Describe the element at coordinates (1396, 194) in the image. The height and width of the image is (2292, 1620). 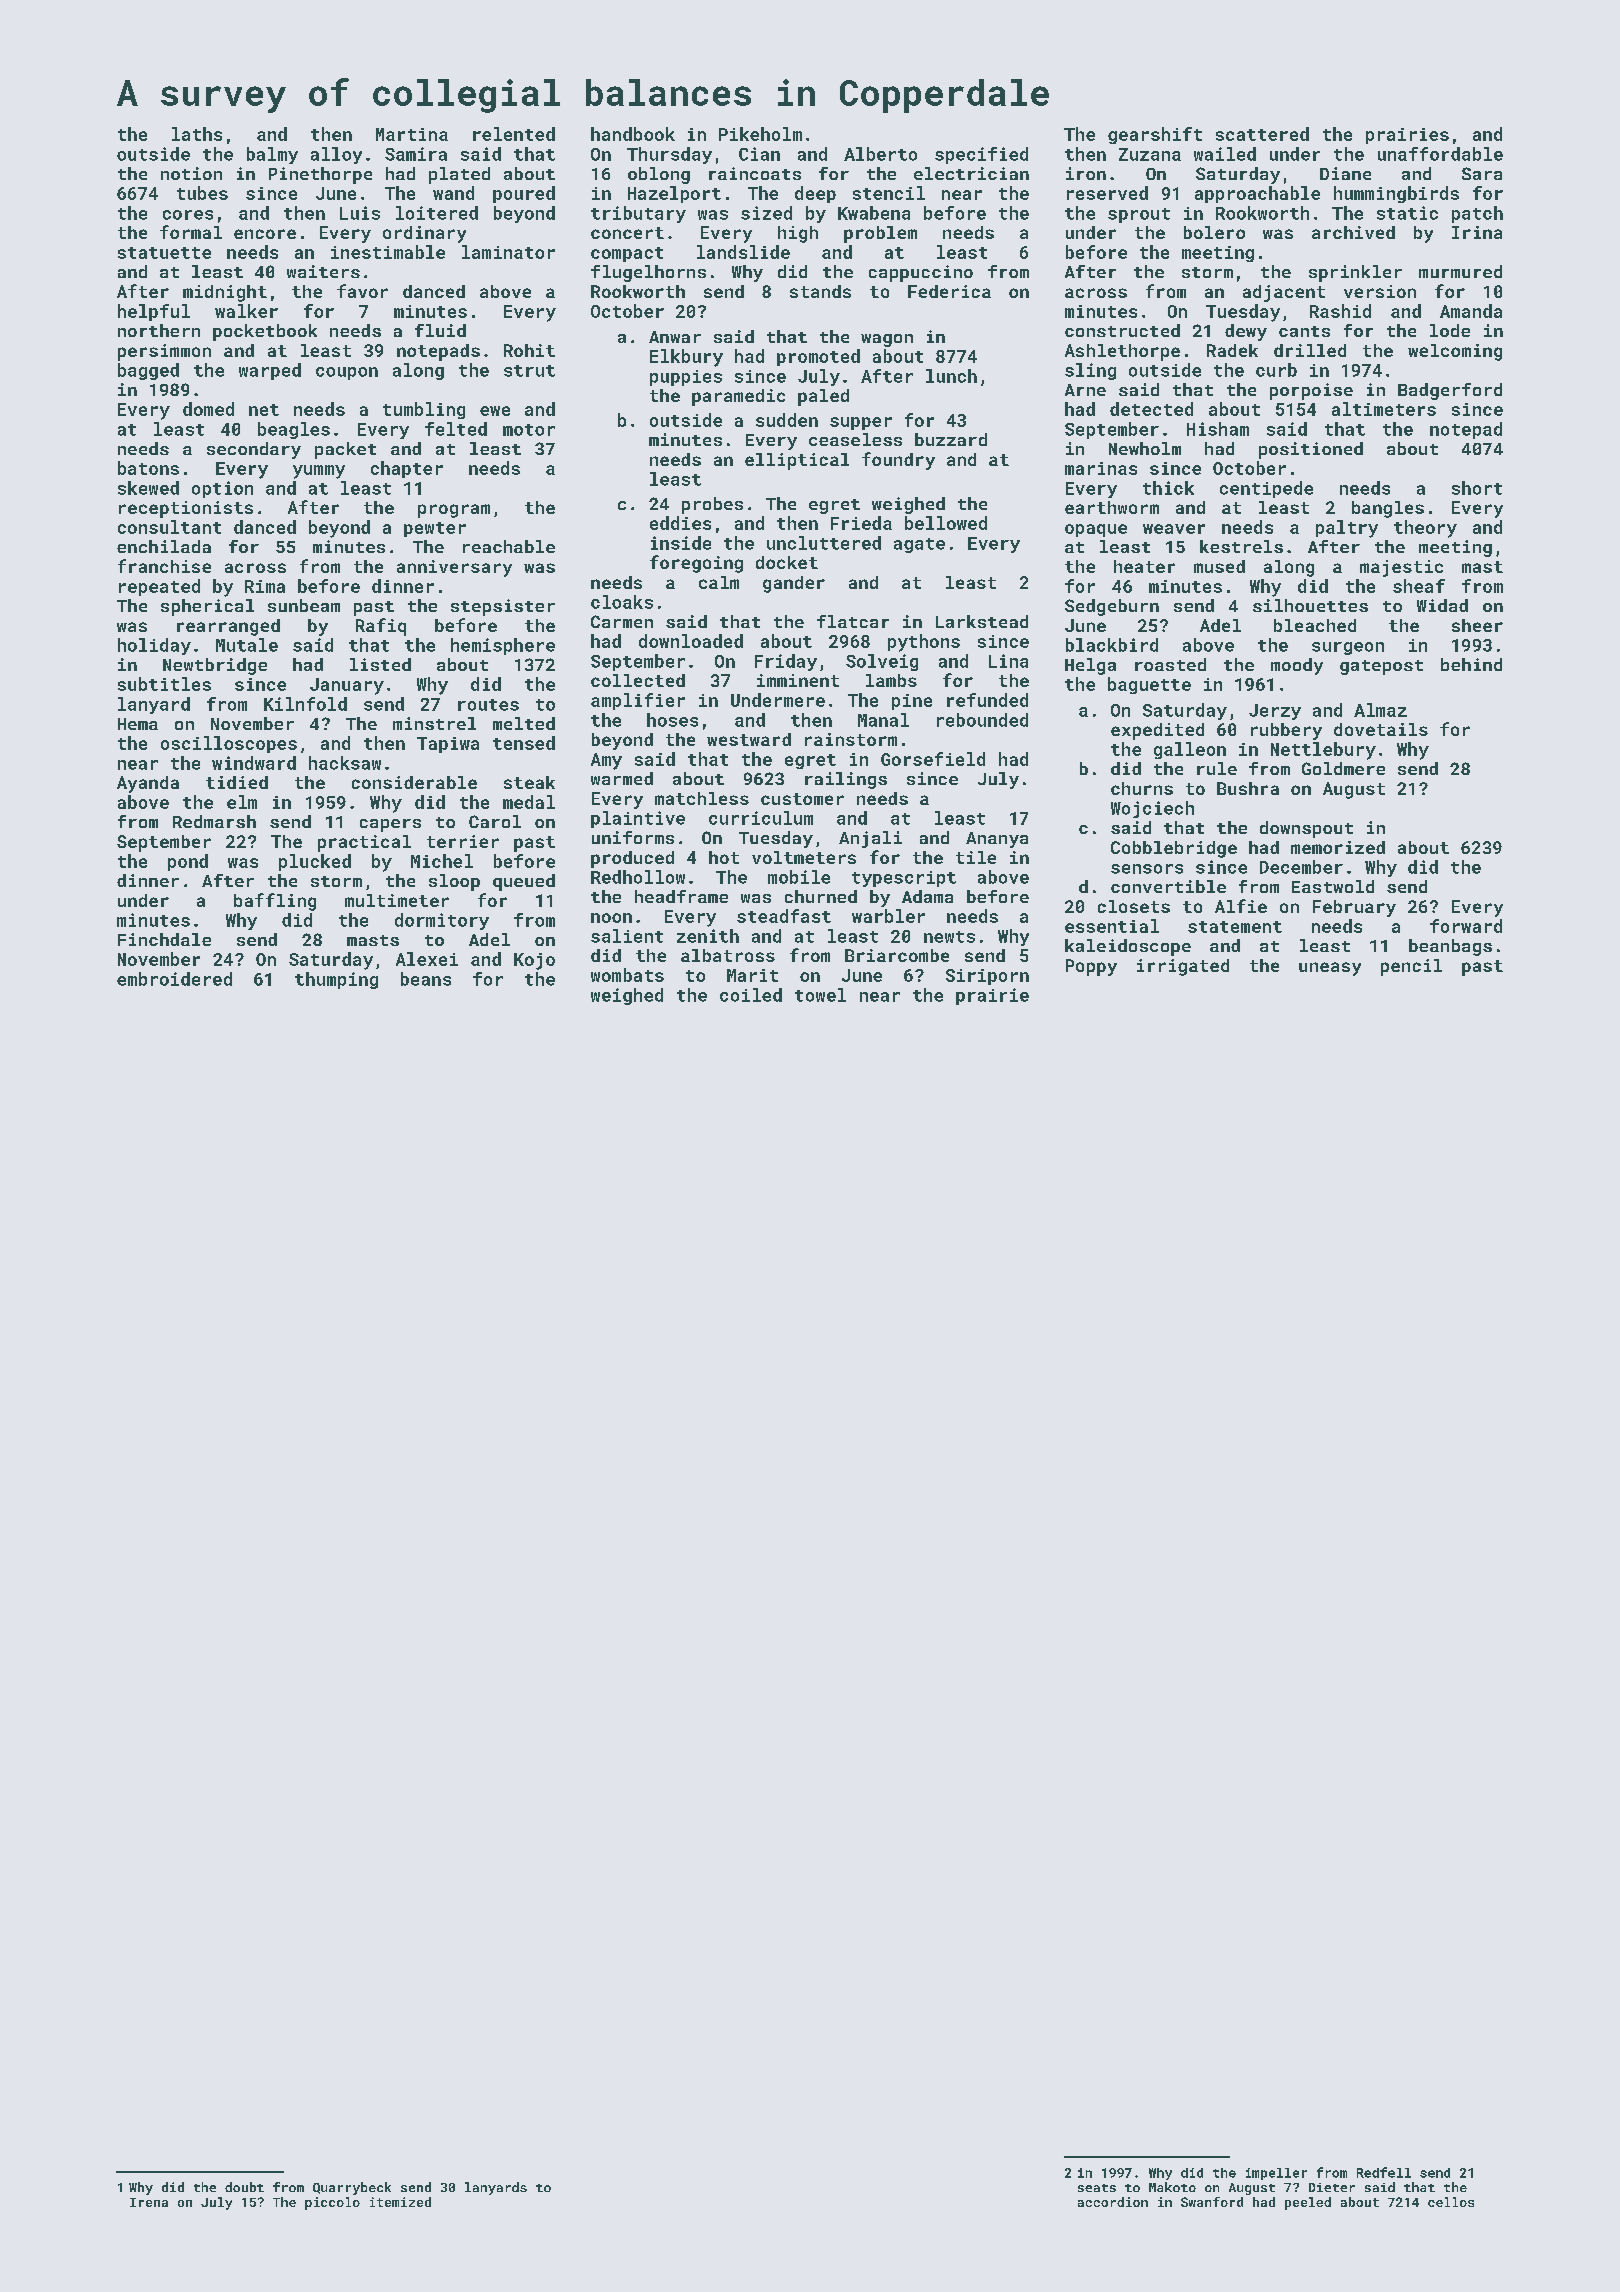
I see `hummingbirds` at that location.
